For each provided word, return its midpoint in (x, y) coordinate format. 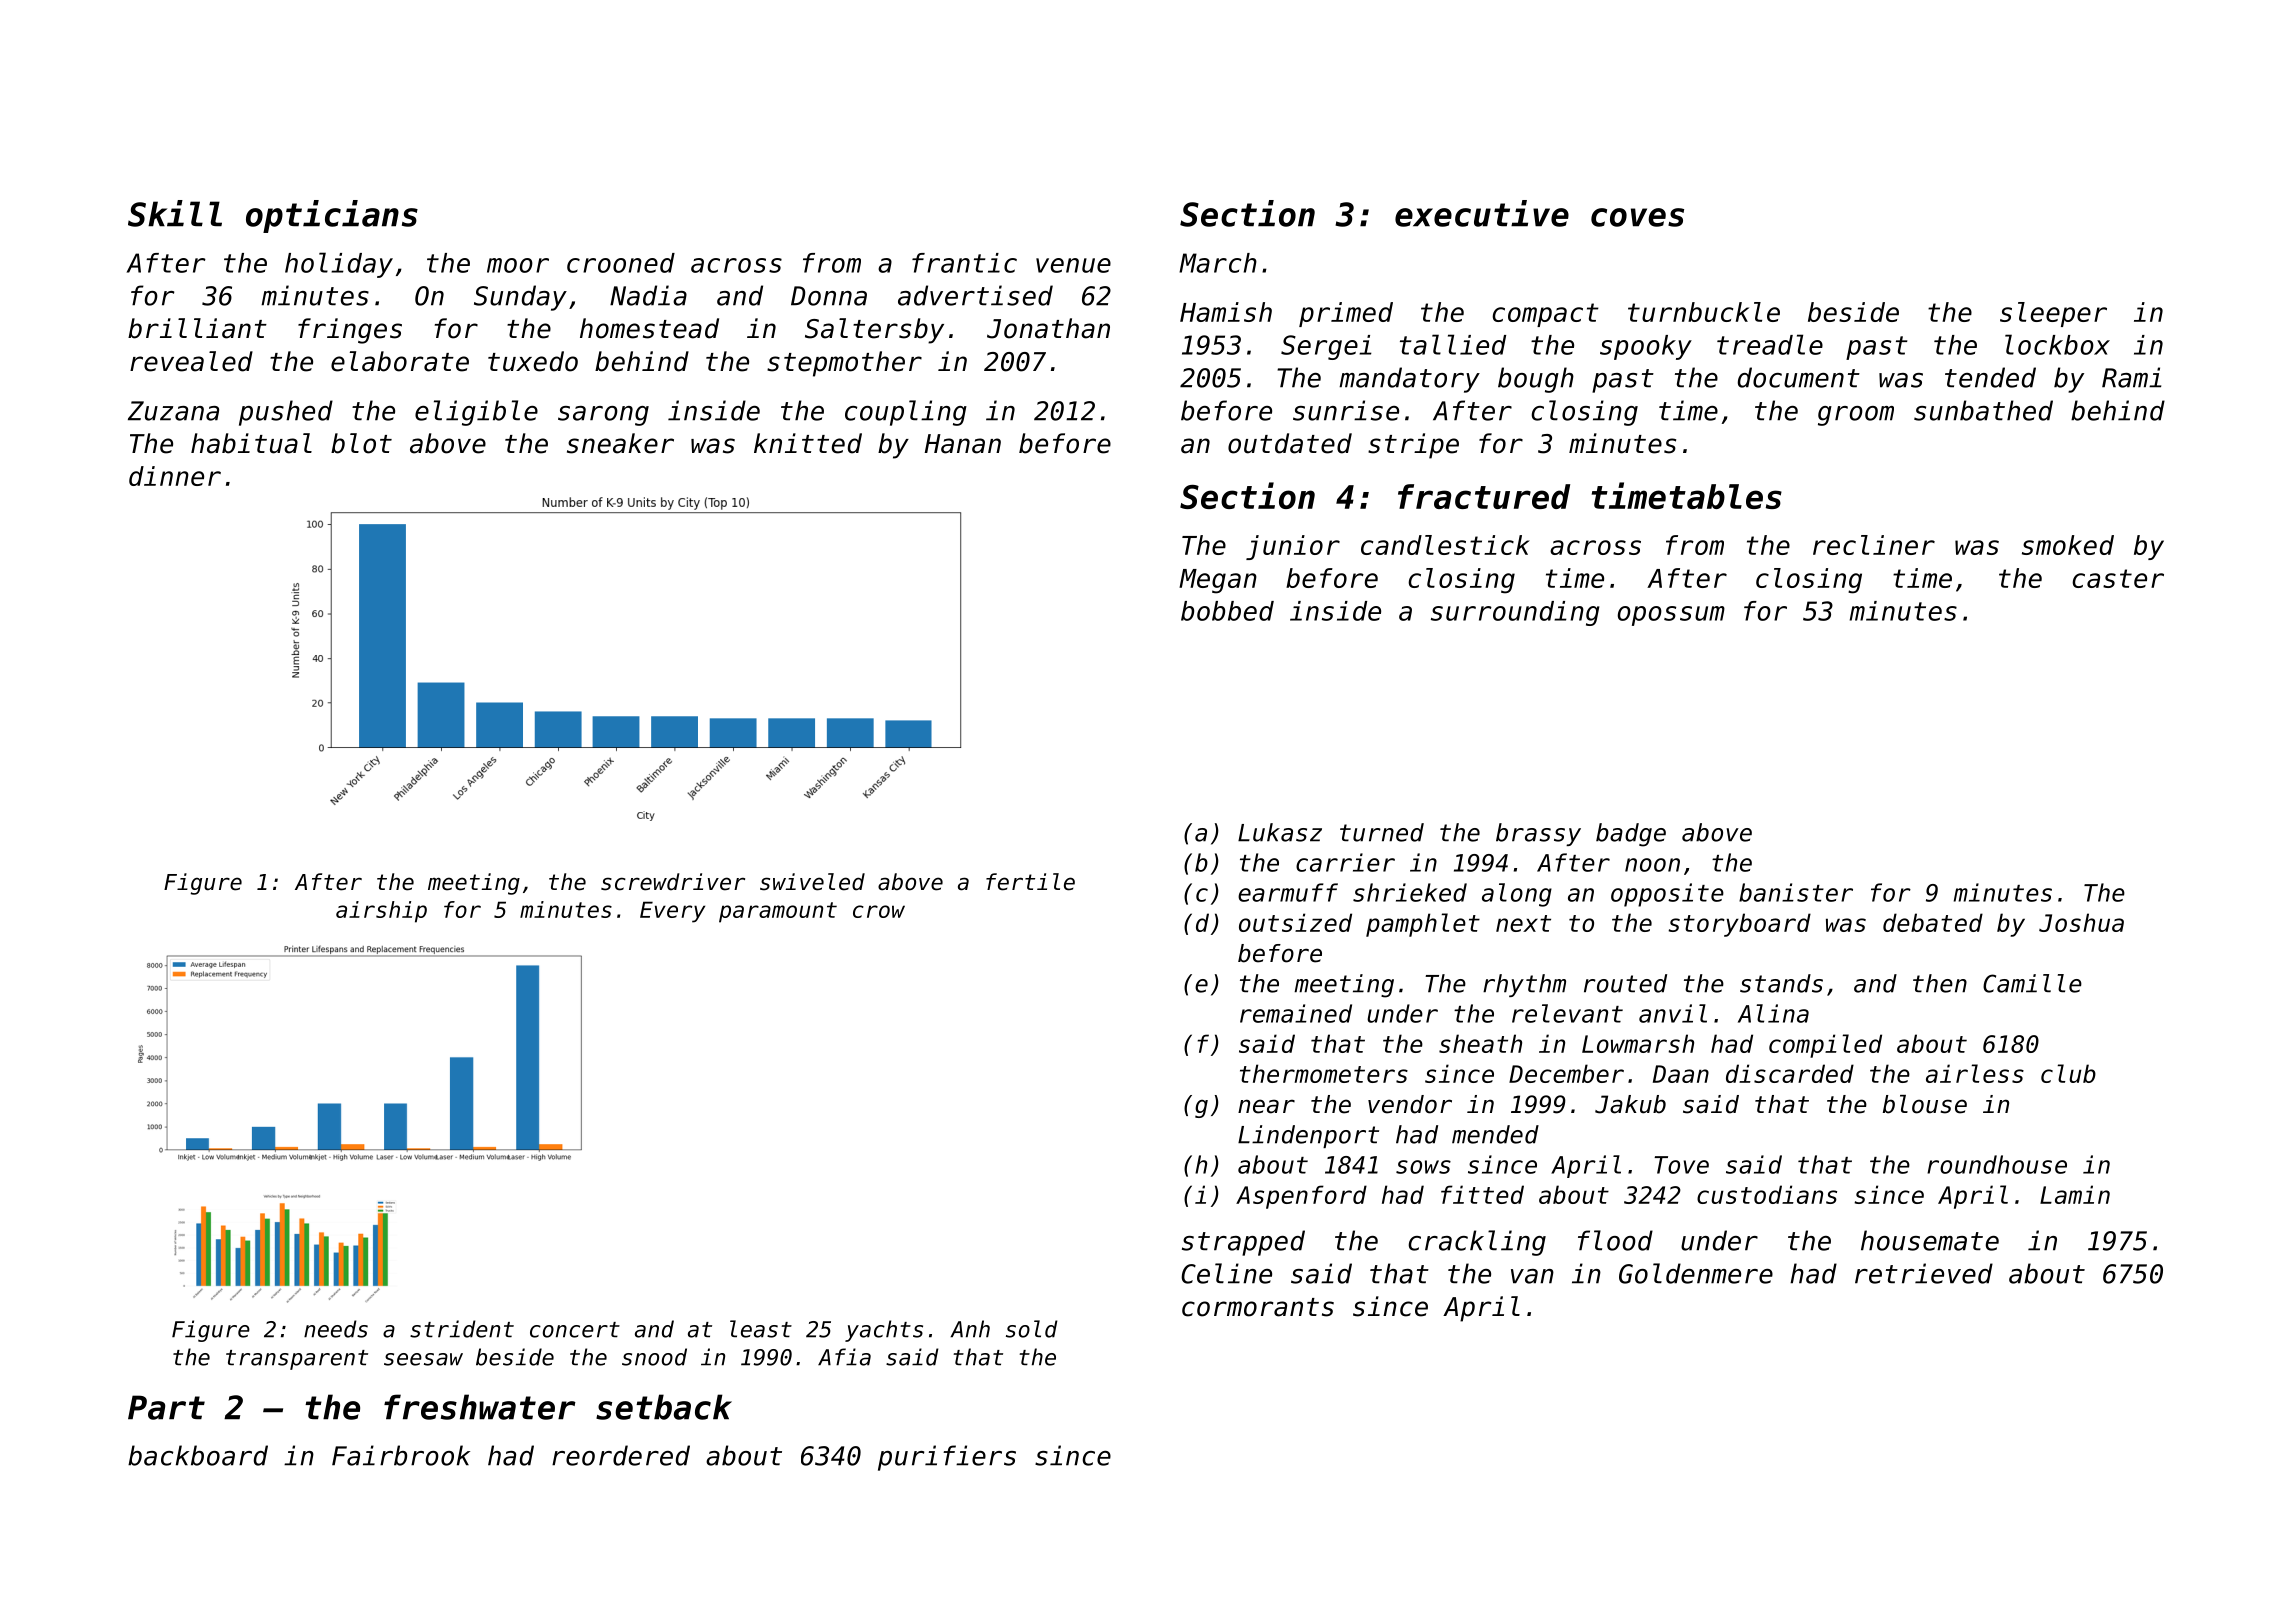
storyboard (1739, 925)
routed (1625, 983)
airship (381, 912)
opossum (1671, 616)
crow (879, 911)
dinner (175, 476)
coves (1637, 217)
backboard (198, 1455)
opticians (332, 216)
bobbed (1227, 611)
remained (1296, 1013)
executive (1482, 213)
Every (672, 912)
